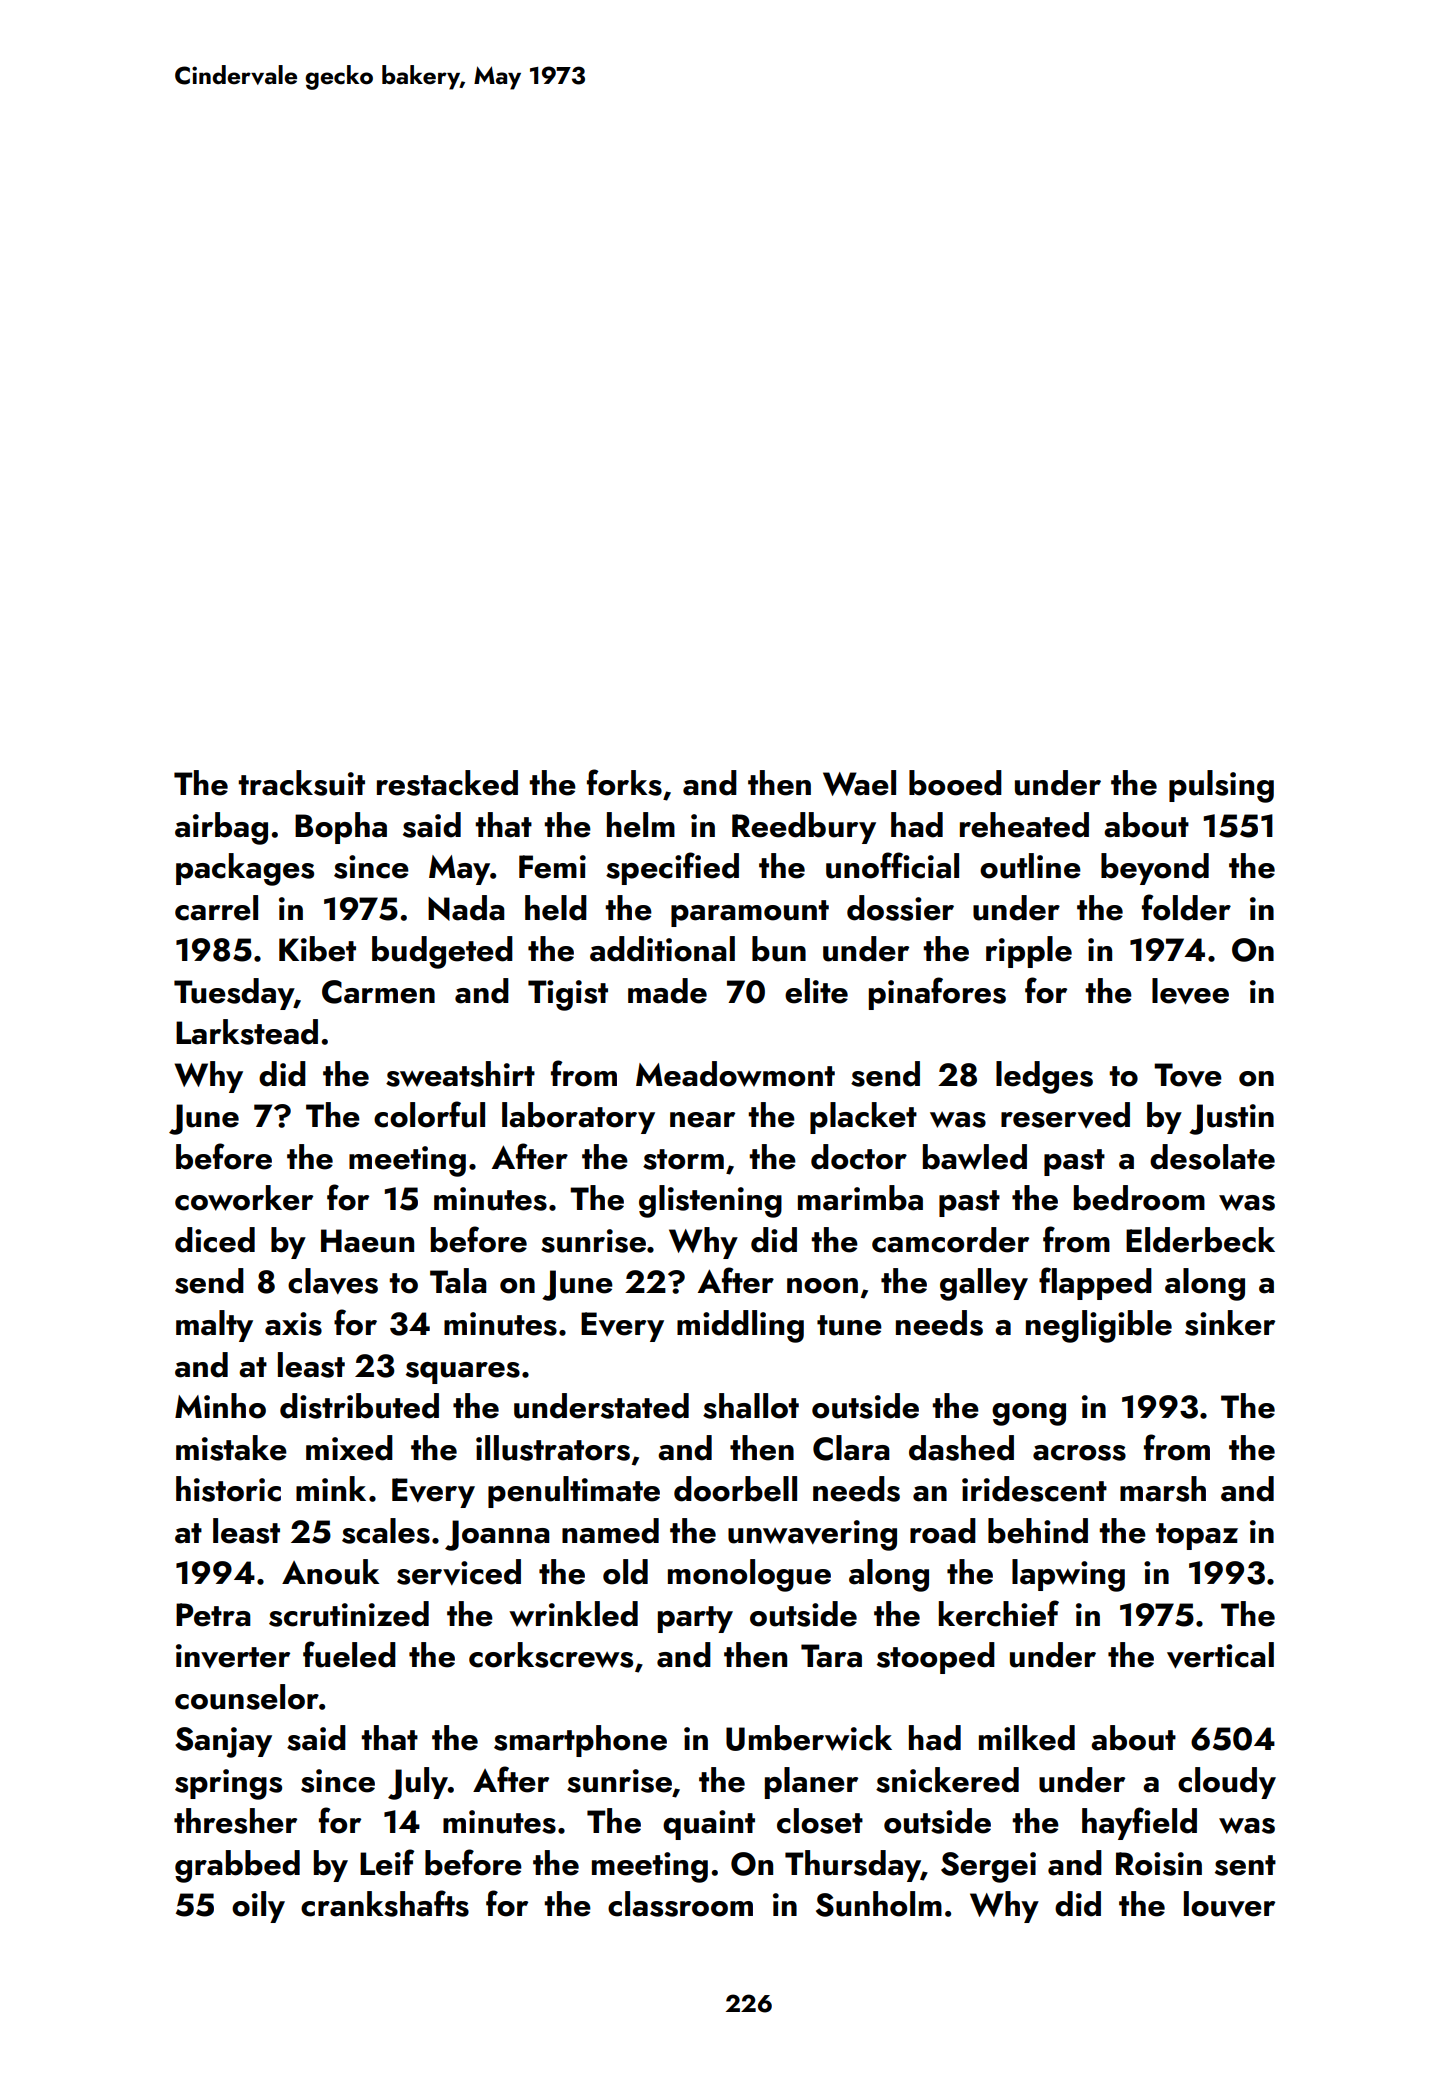  I want to click on coworker, so click(244, 1198).
